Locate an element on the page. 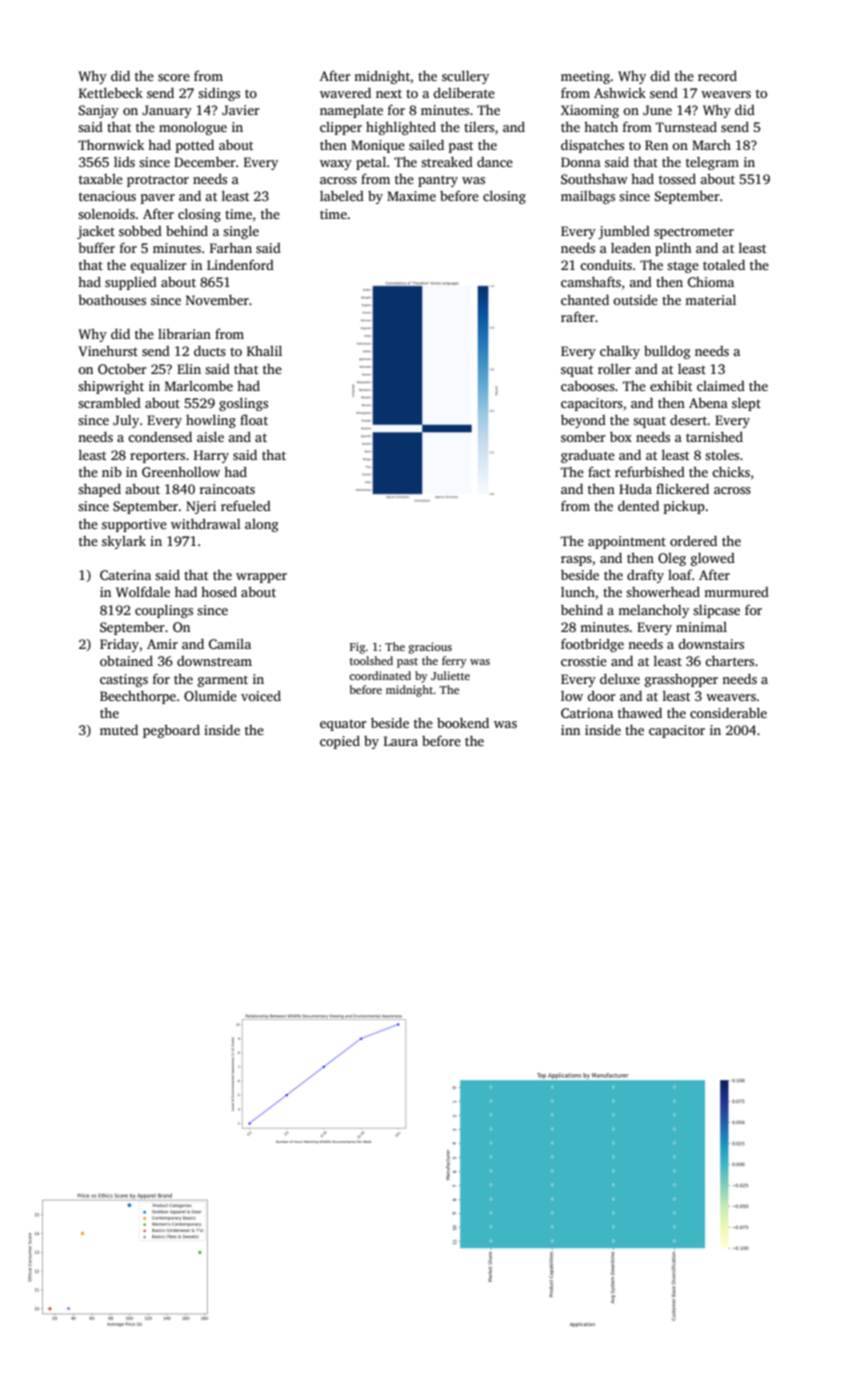 This page has height=1400, width=849. sailed is located at coordinates (426, 145).
